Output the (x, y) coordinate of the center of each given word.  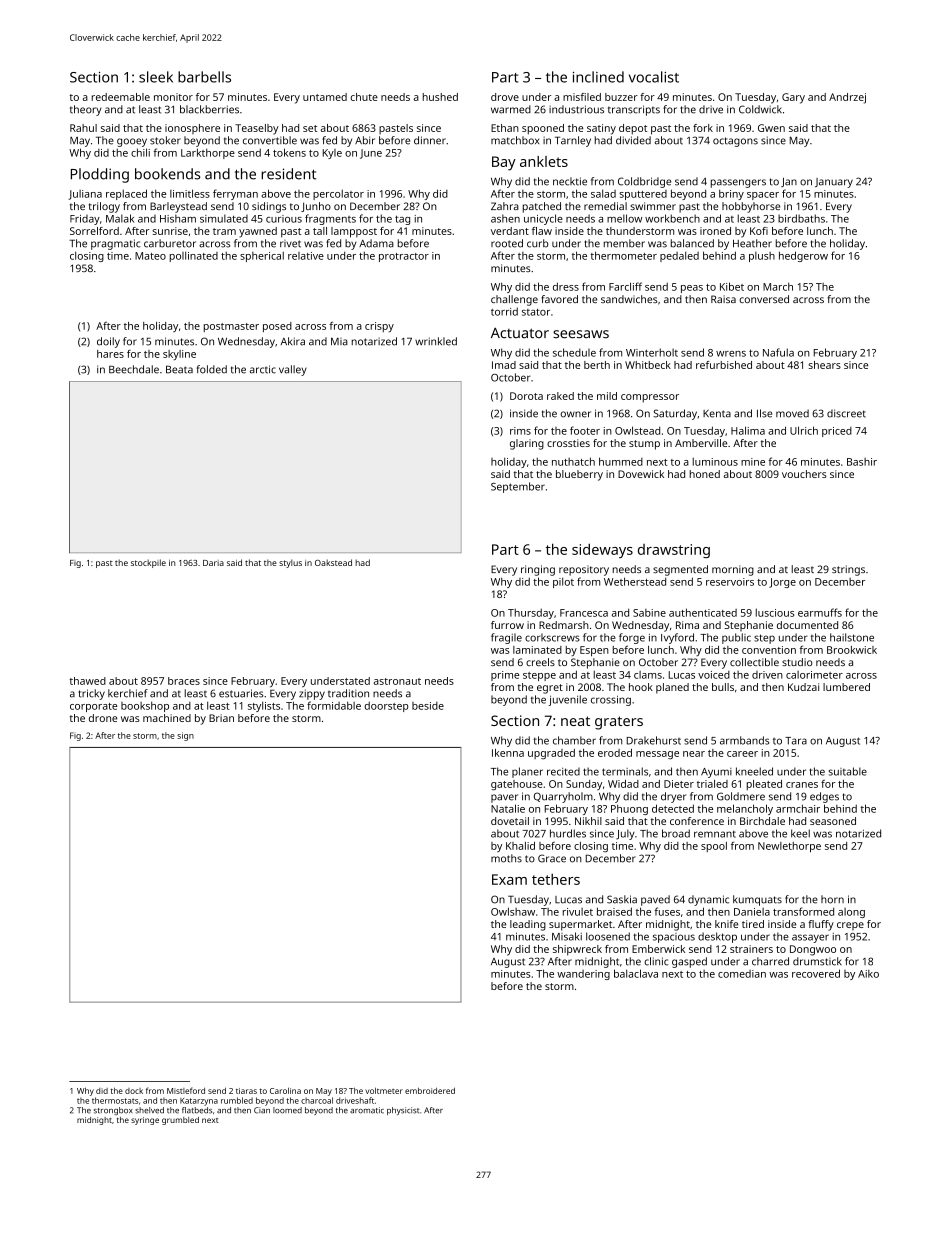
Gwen (771, 128)
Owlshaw (513, 911)
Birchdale (762, 821)
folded (212, 369)
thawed (88, 681)
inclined (598, 77)
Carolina (285, 1090)
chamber (574, 740)
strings (848, 570)
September (518, 487)
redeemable (121, 97)
